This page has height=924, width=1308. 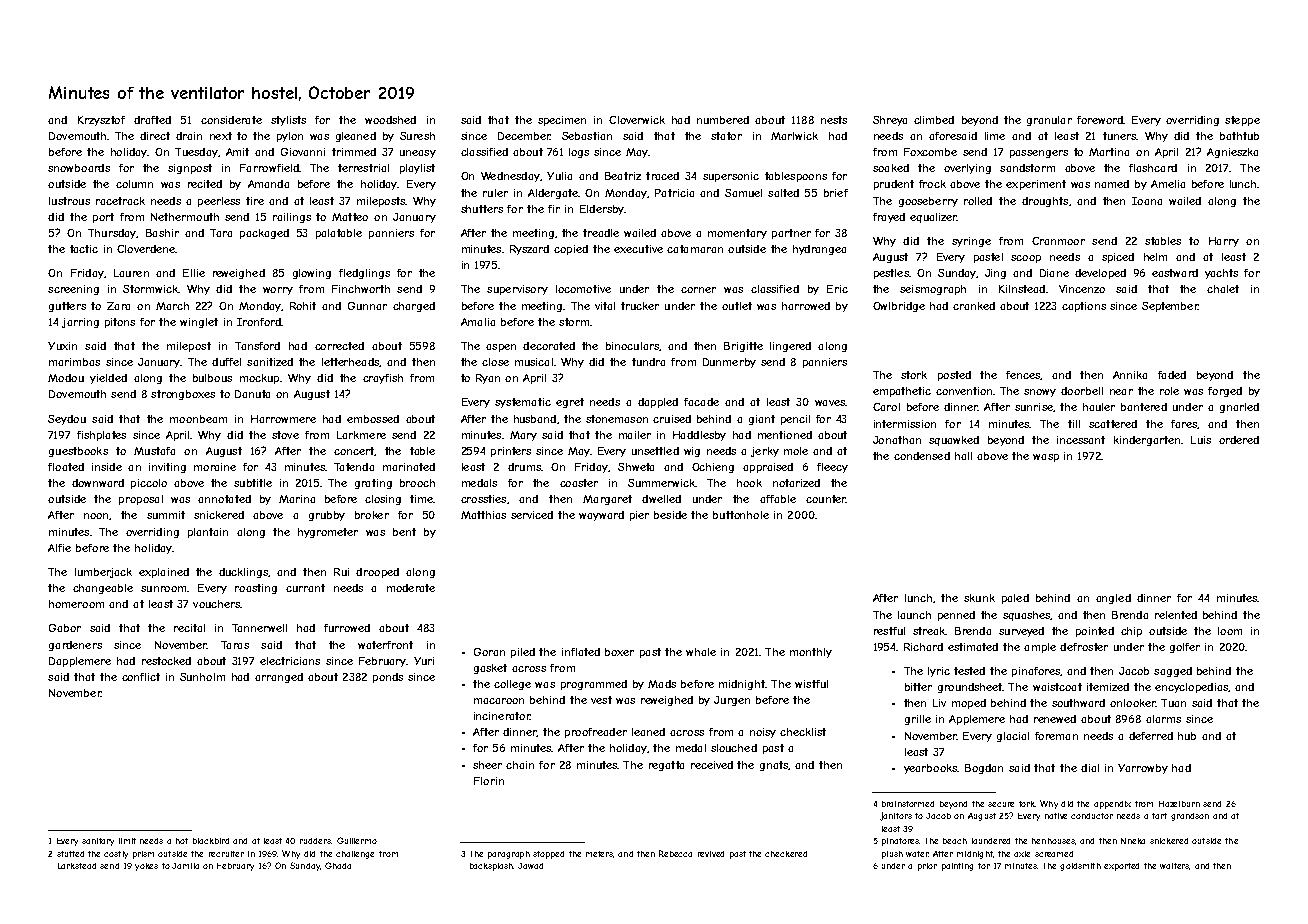 I want to click on limit, so click(x=127, y=841).
